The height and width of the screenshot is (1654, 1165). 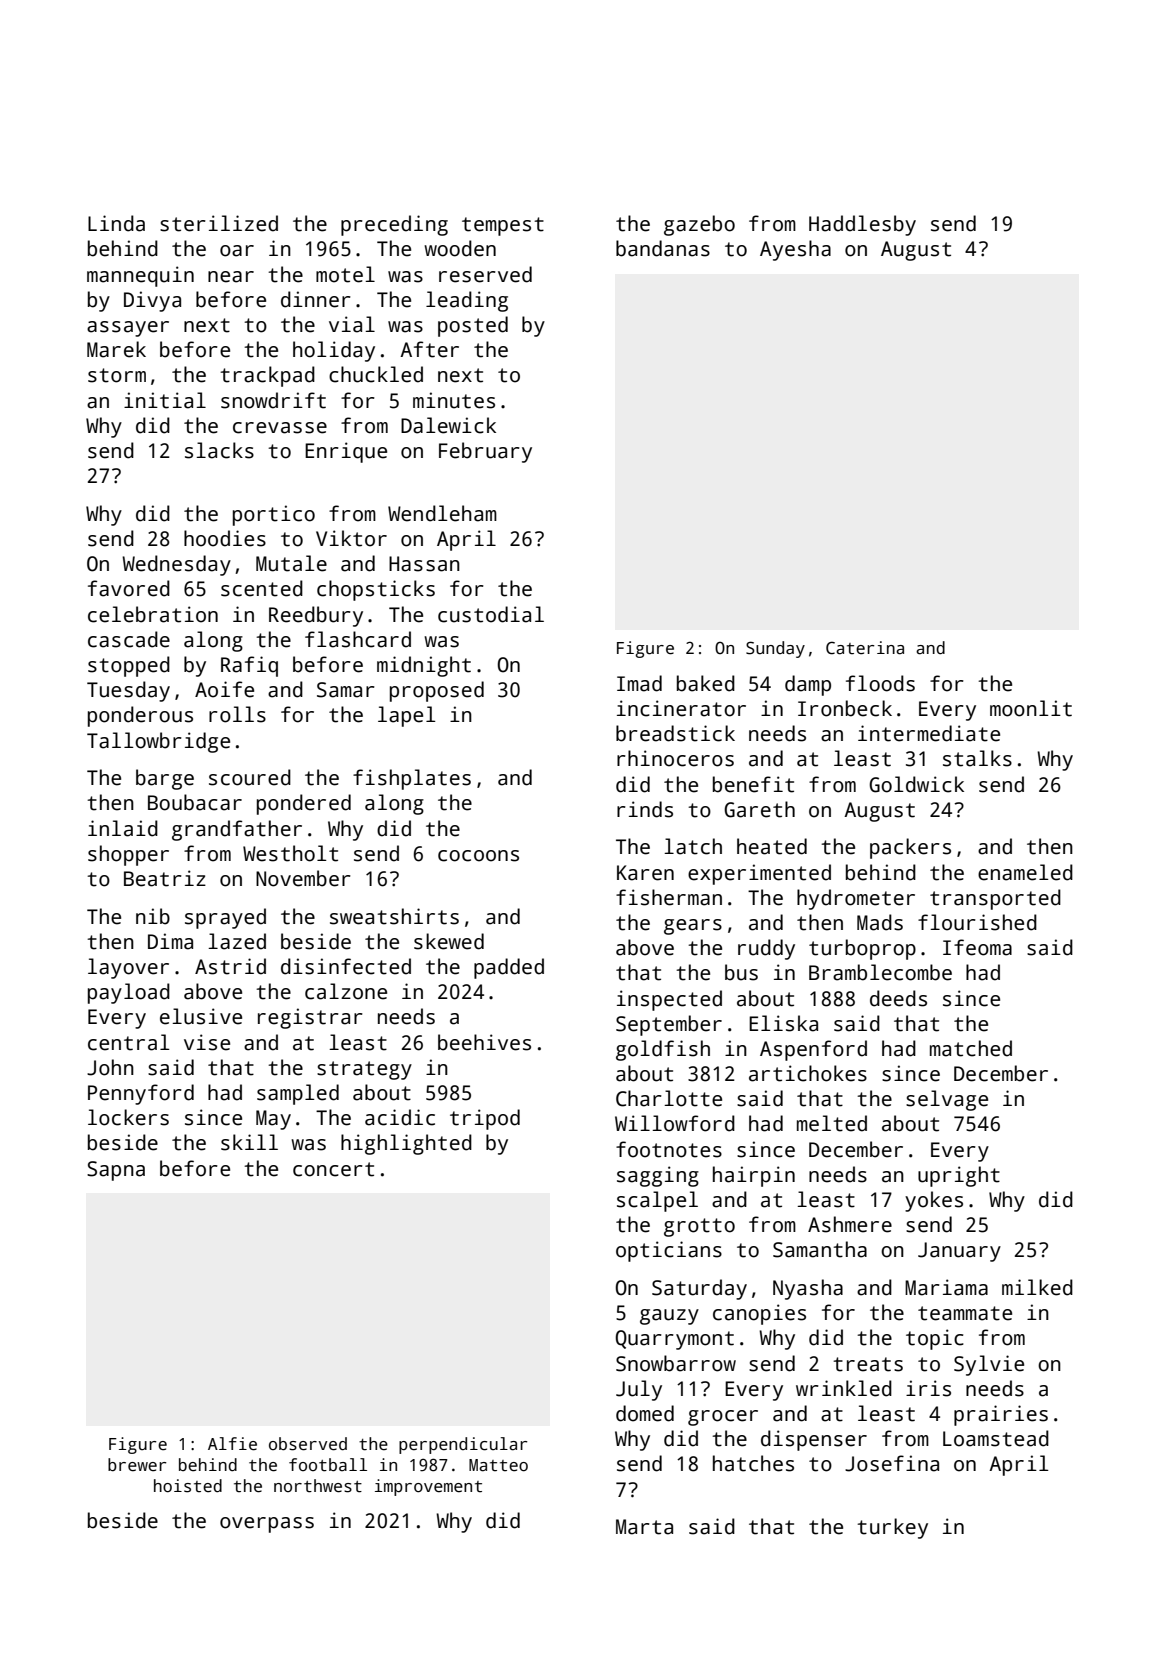 What do you see at coordinates (394, 225) in the screenshot?
I see `preceding` at bounding box center [394, 225].
